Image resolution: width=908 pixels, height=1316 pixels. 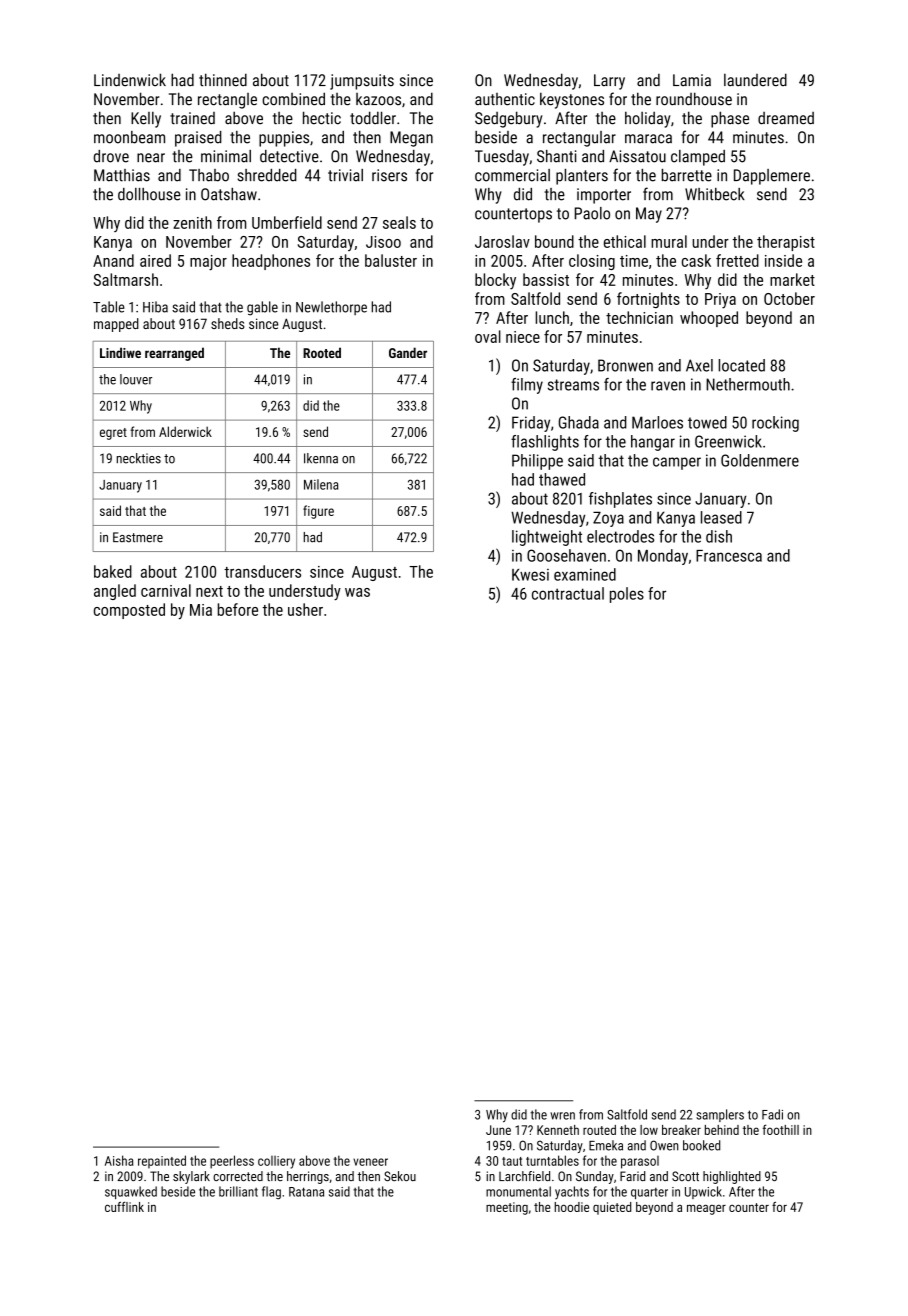 What do you see at coordinates (498, 1130) in the screenshot?
I see `June` at bounding box center [498, 1130].
